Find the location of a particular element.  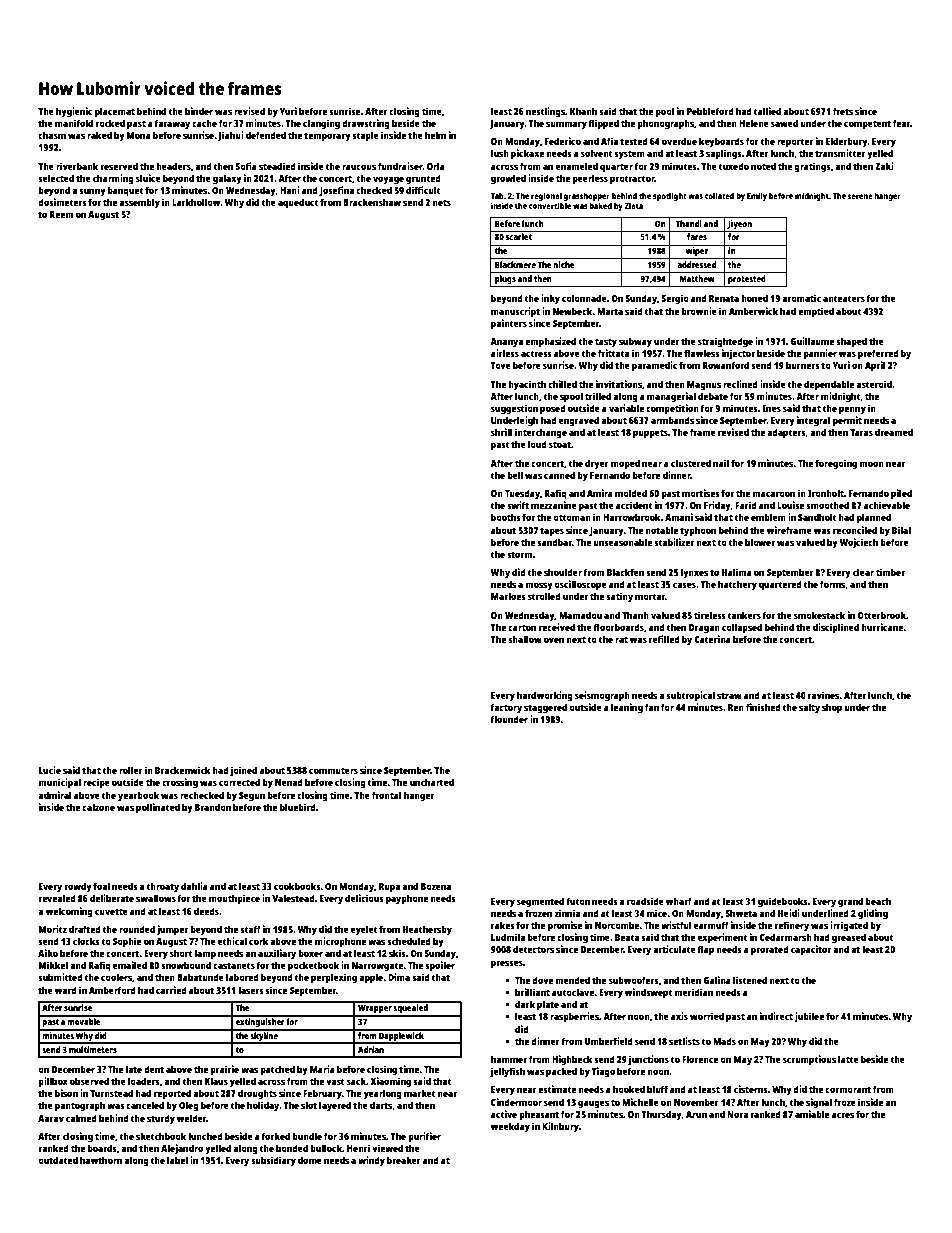

rounded is located at coordinates (137, 929).
